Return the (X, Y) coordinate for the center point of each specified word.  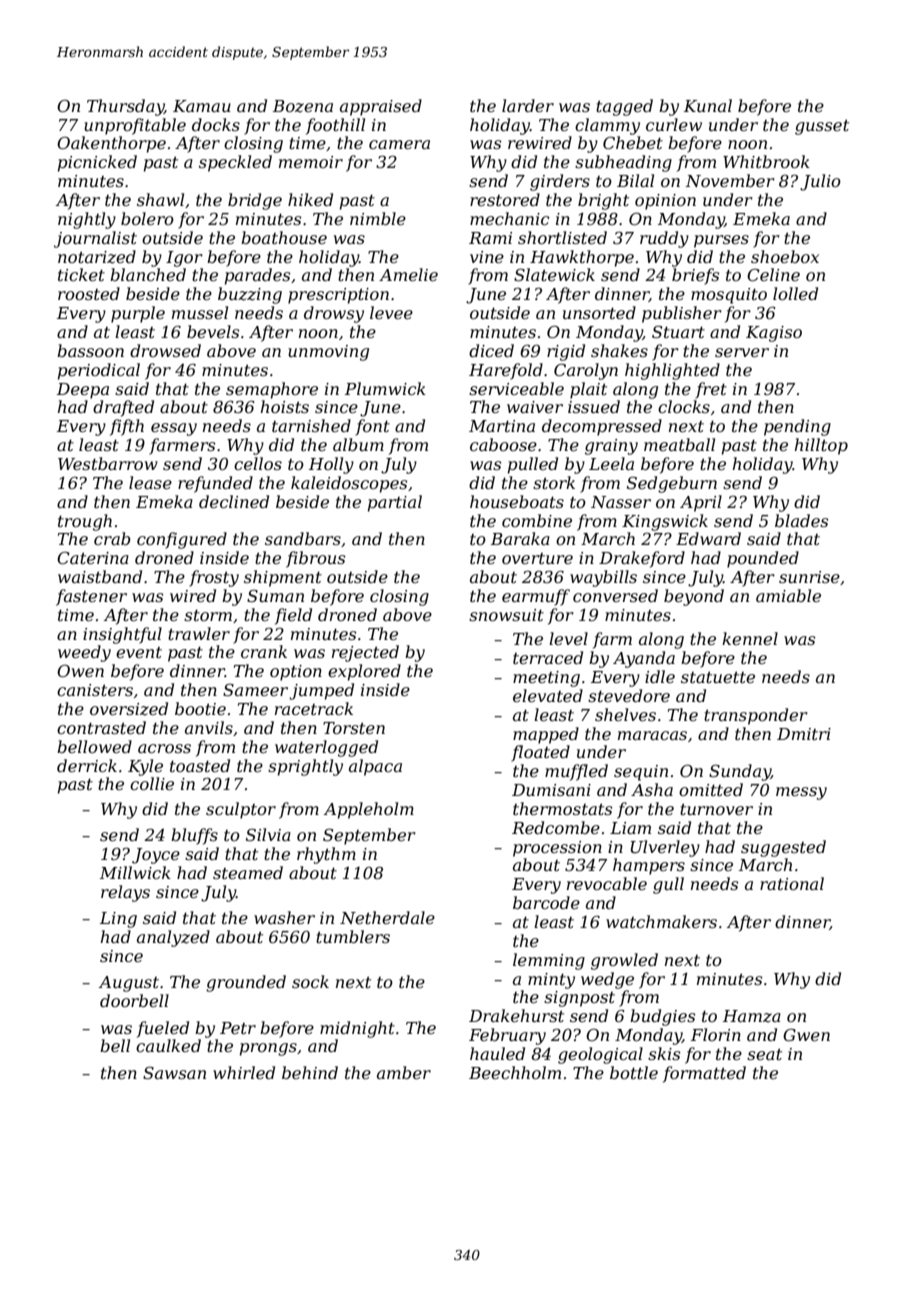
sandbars (303, 538)
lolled (795, 293)
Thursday (125, 107)
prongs (268, 1049)
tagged (624, 107)
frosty (214, 578)
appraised (381, 107)
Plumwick (385, 388)
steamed (248, 872)
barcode (546, 902)
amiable (788, 595)
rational (792, 883)
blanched (148, 274)
